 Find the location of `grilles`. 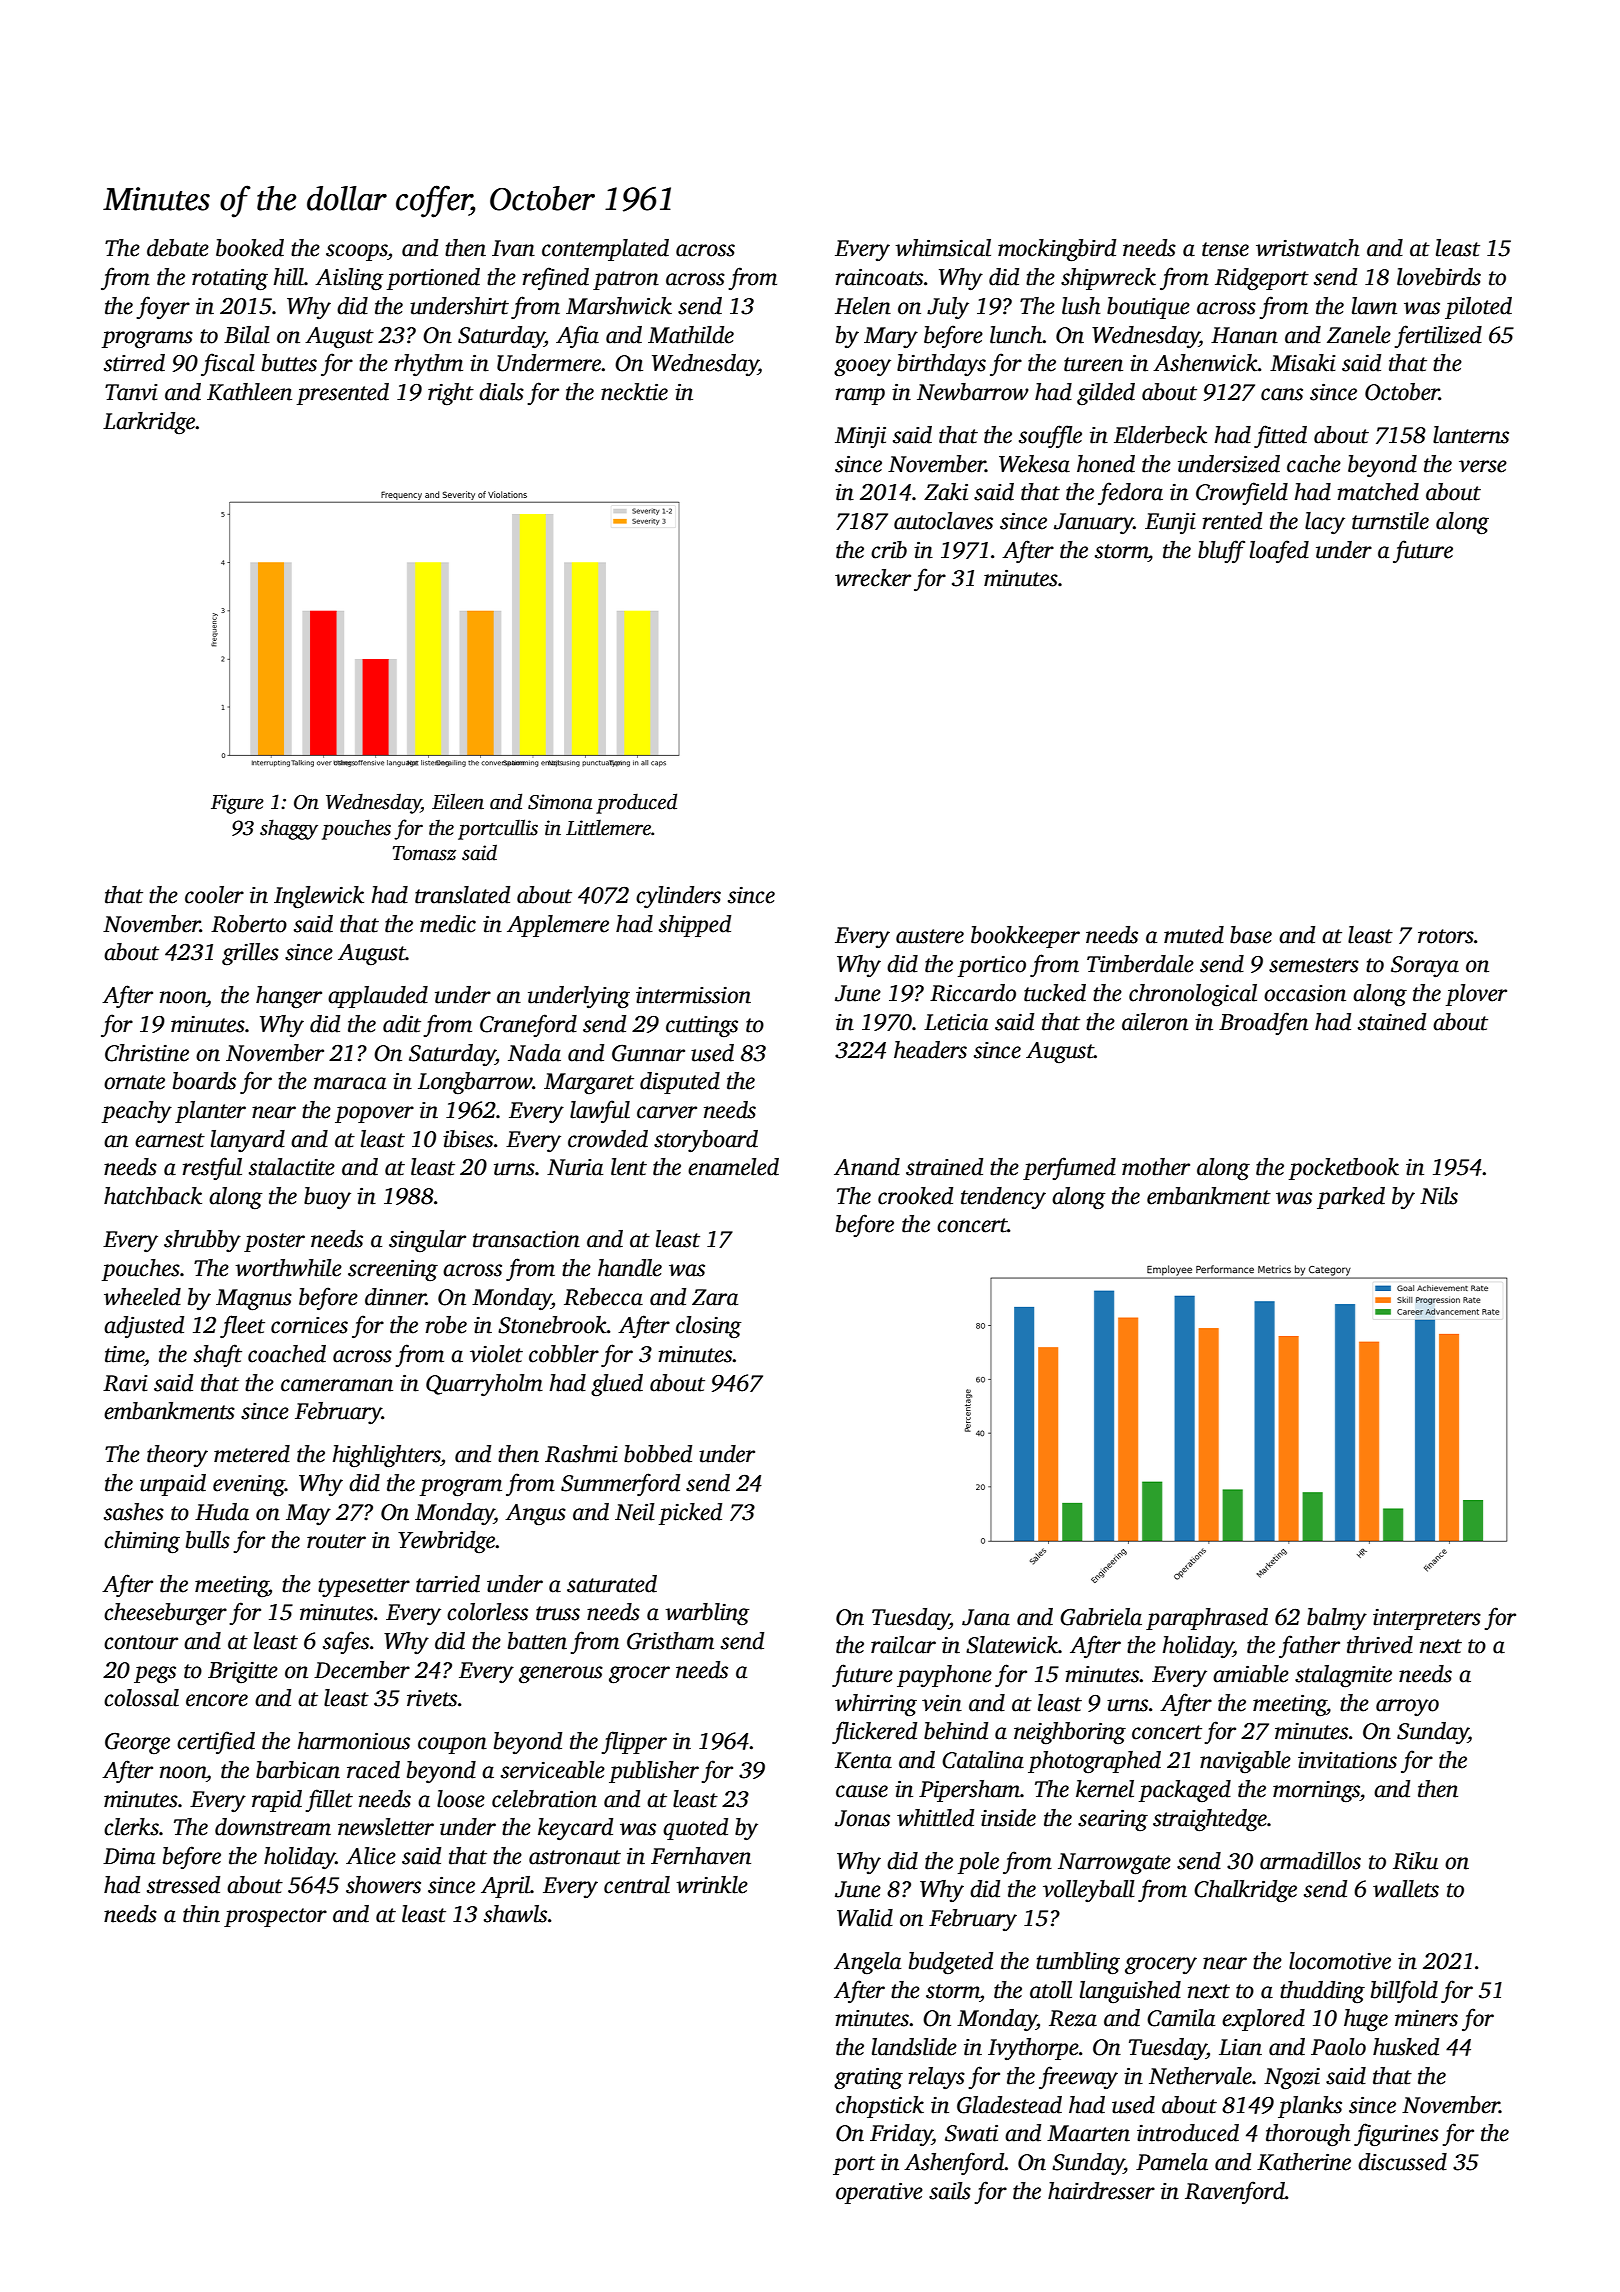

grilles is located at coordinates (250, 954).
